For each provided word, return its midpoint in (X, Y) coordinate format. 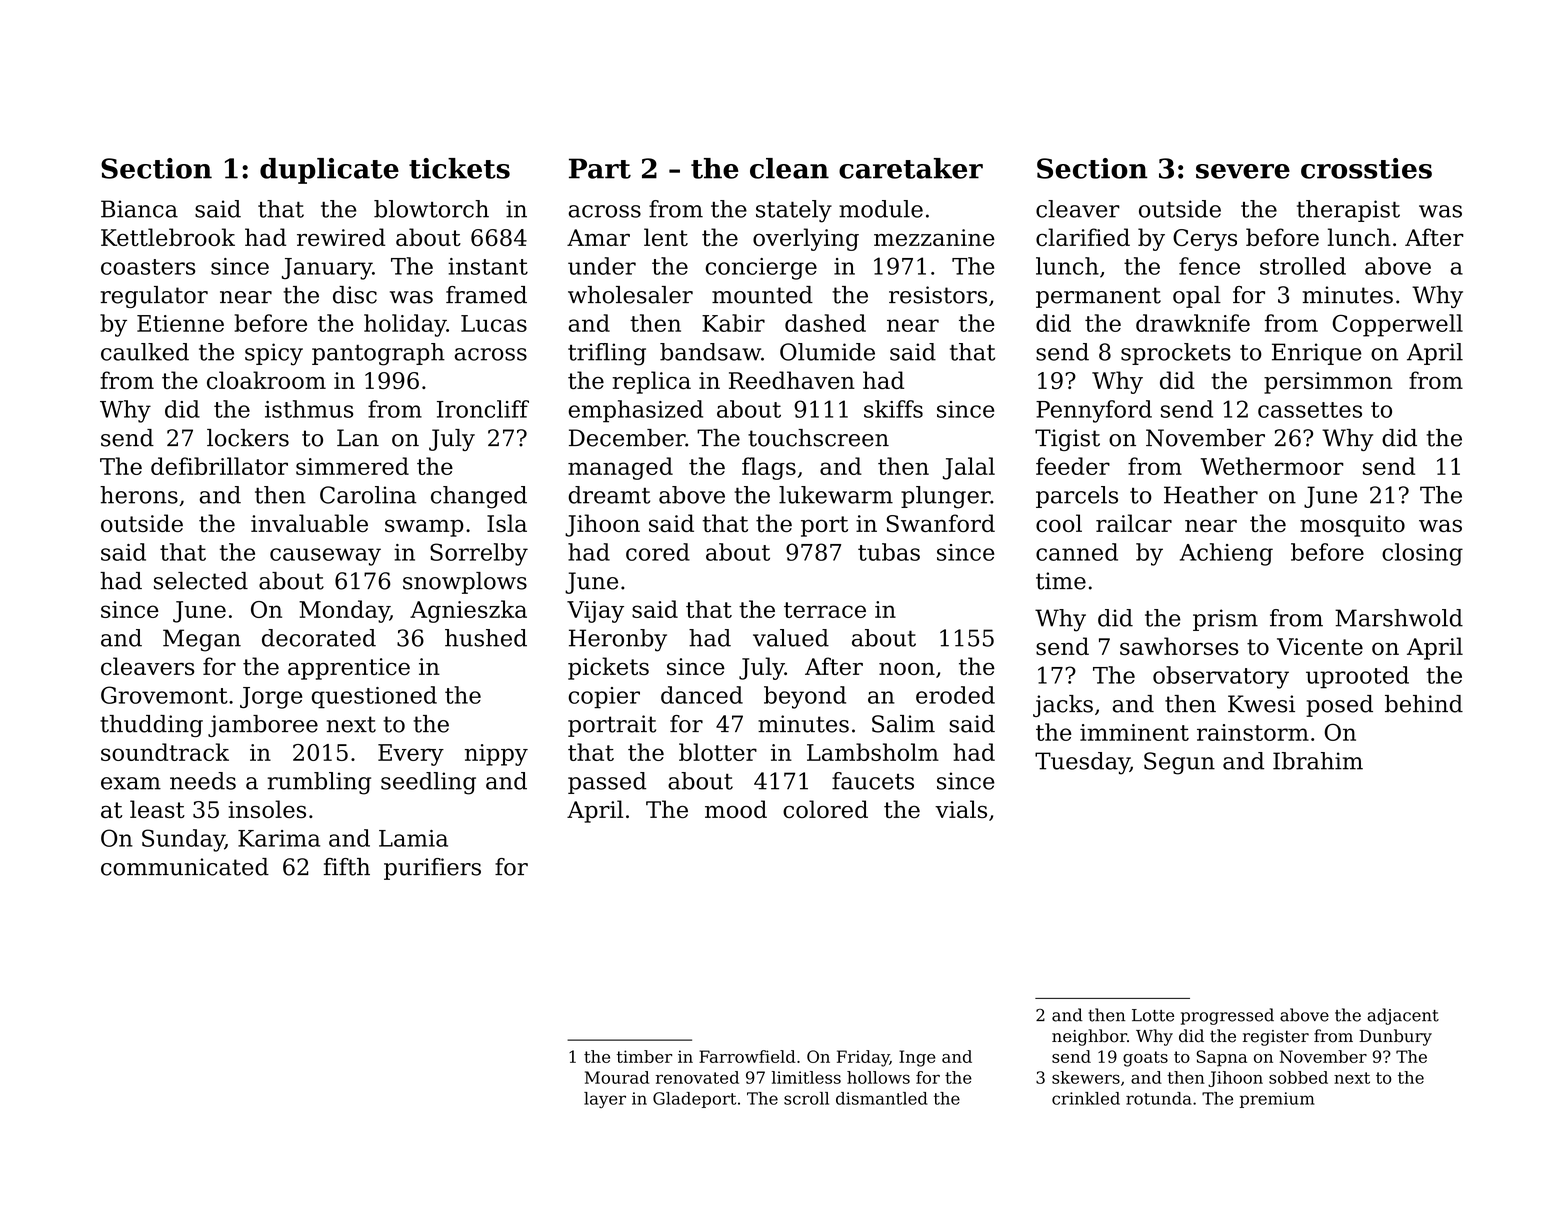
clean (789, 168)
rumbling (319, 783)
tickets (459, 168)
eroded (955, 695)
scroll (806, 1098)
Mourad (617, 1077)
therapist (1348, 211)
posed (1339, 706)
